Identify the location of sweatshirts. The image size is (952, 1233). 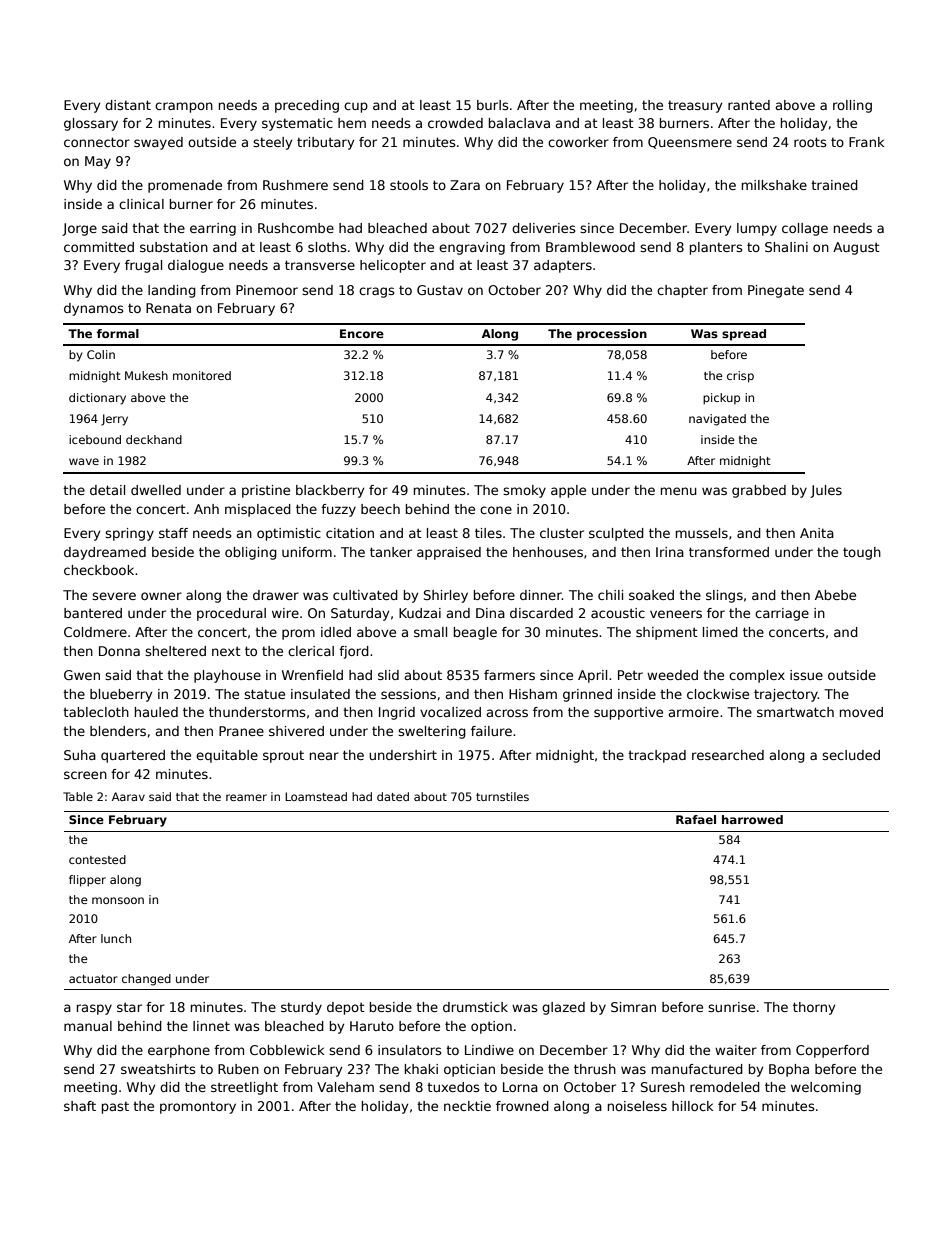
(158, 1069).
